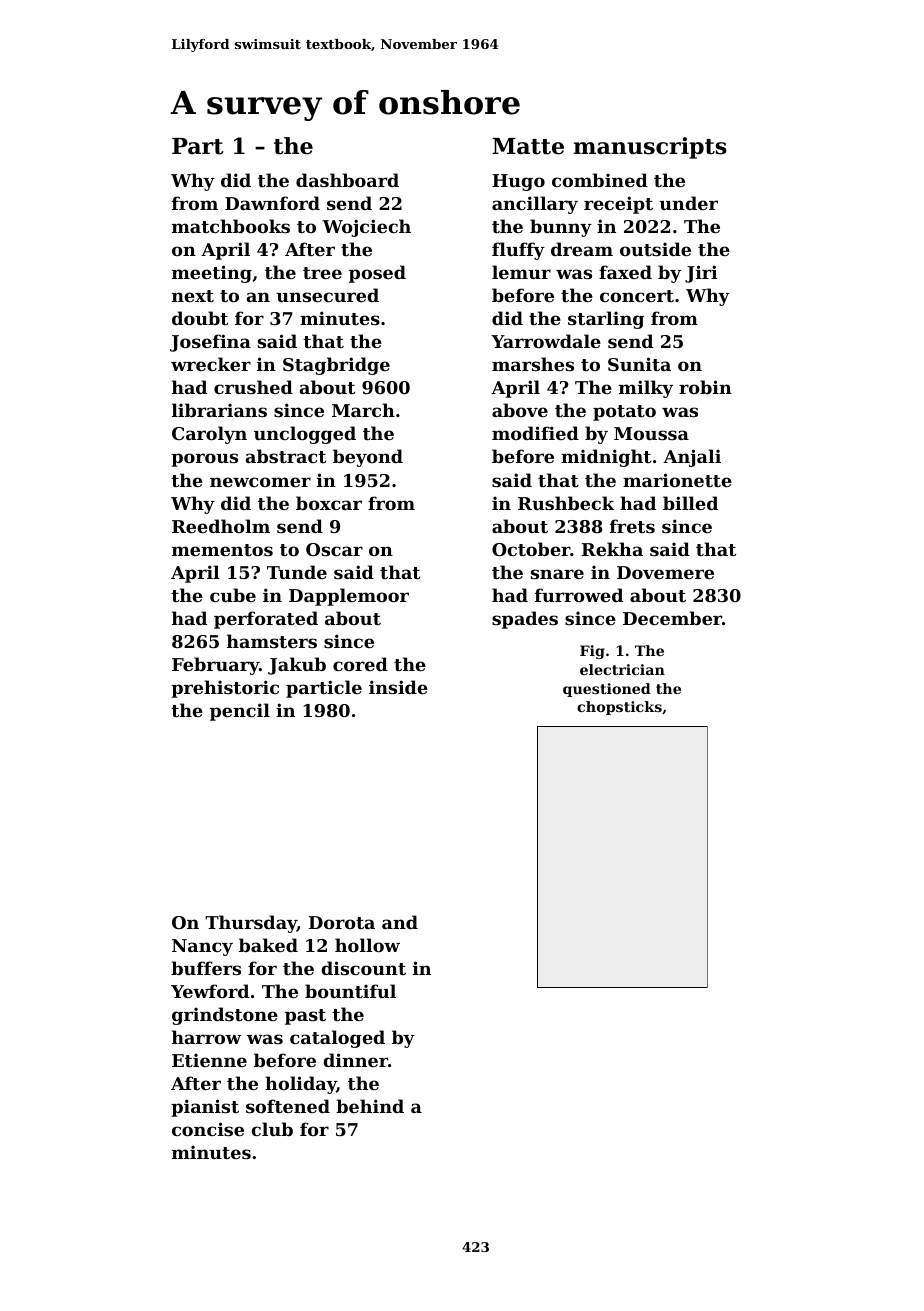 The height and width of the image is (1311, 924). Describe the element at coordinates (363, 410) in the image. I see `March` at that location.
